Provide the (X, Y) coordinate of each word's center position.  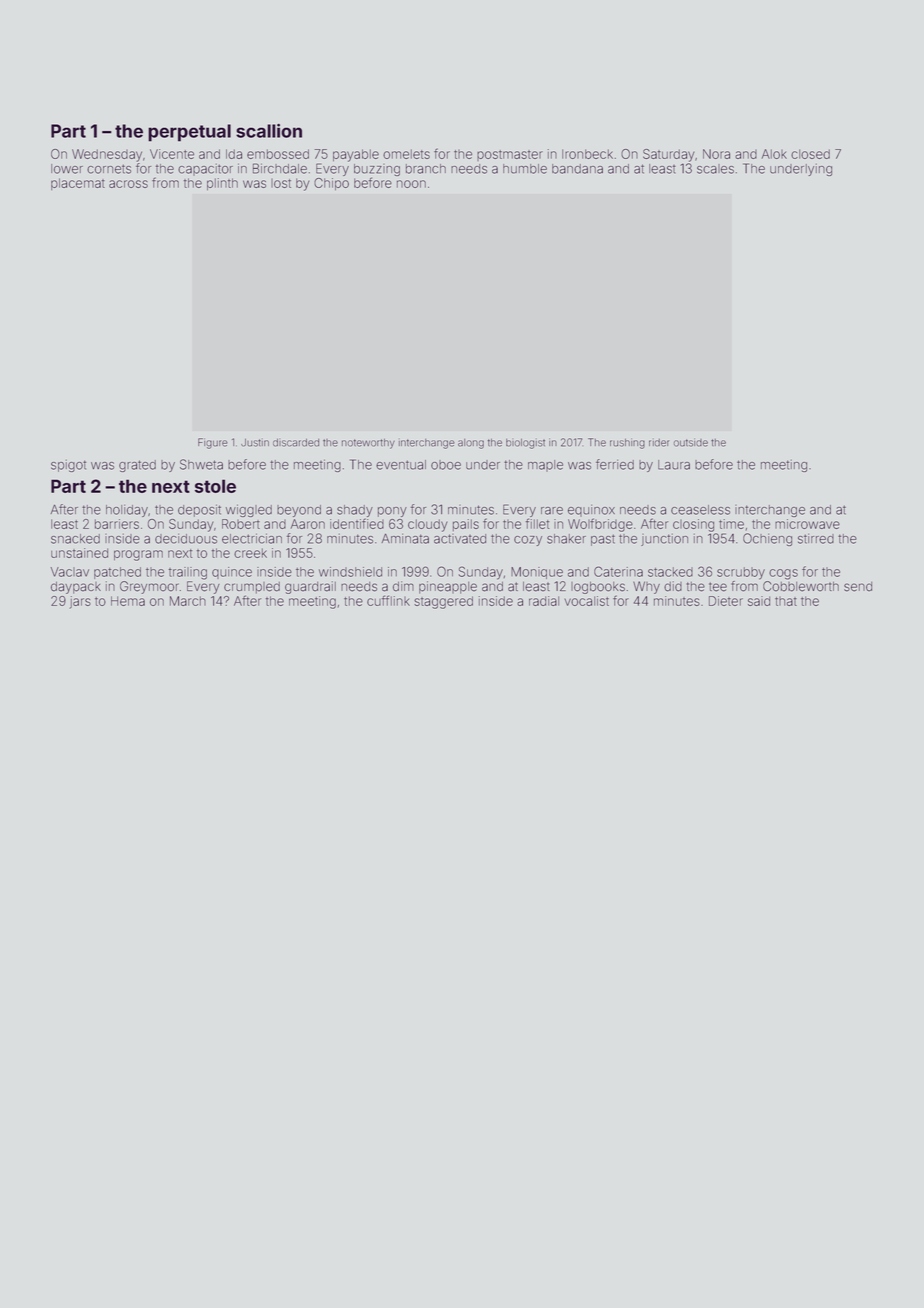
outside (691, 442)
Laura (674, 465)
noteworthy (368, 444)
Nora (716, 154)
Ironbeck (587, 154)
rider (659, 442)
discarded (296, 442)
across (128, 184)
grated (137, 466)
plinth (222, 184)
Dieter (726, 601)
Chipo (331, 184)
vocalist (586, 601)
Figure (213, 443)
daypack (76, 588)
